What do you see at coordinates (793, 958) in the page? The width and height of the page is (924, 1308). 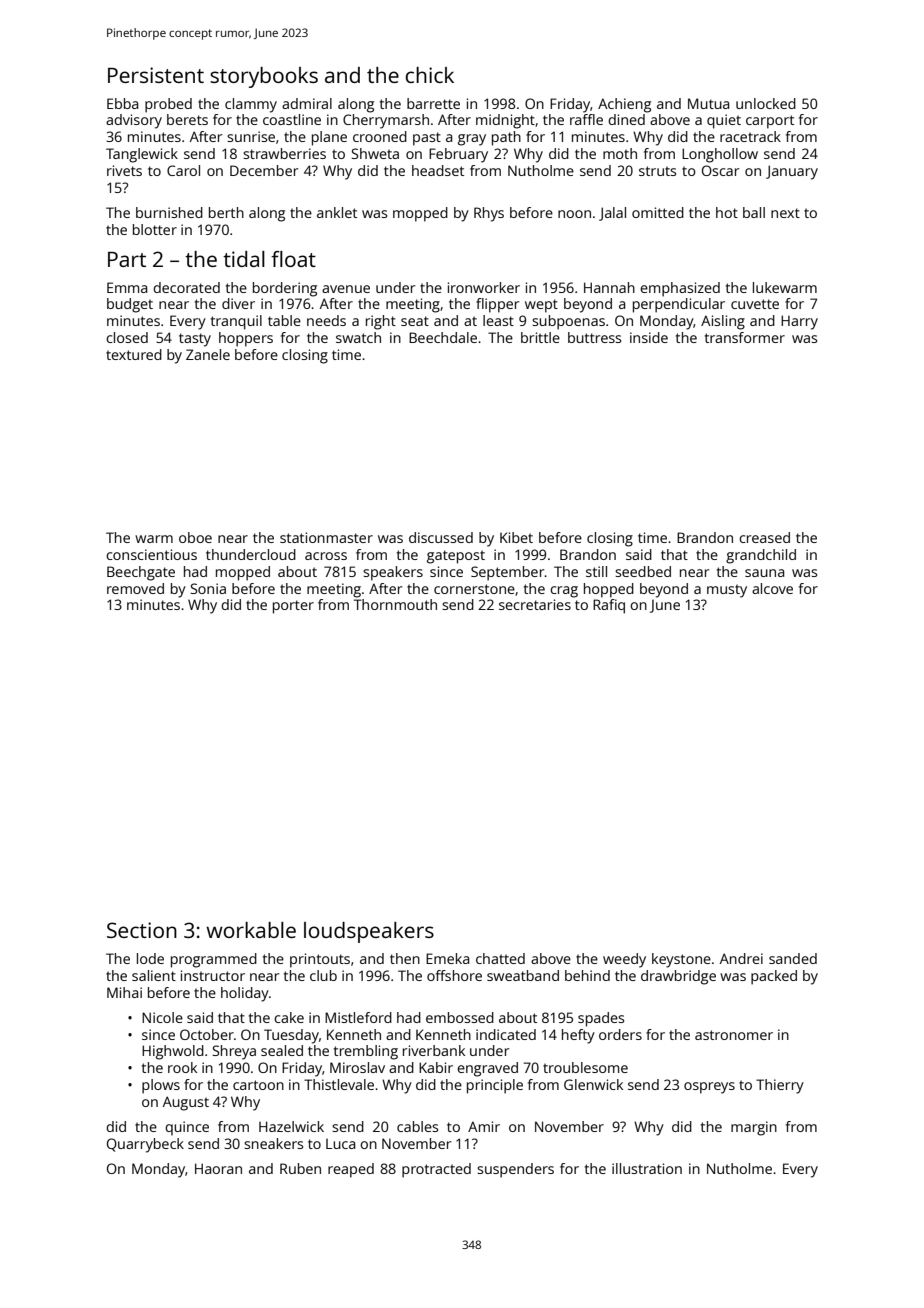 I see `sanded` at bounding box center [793, 958].
